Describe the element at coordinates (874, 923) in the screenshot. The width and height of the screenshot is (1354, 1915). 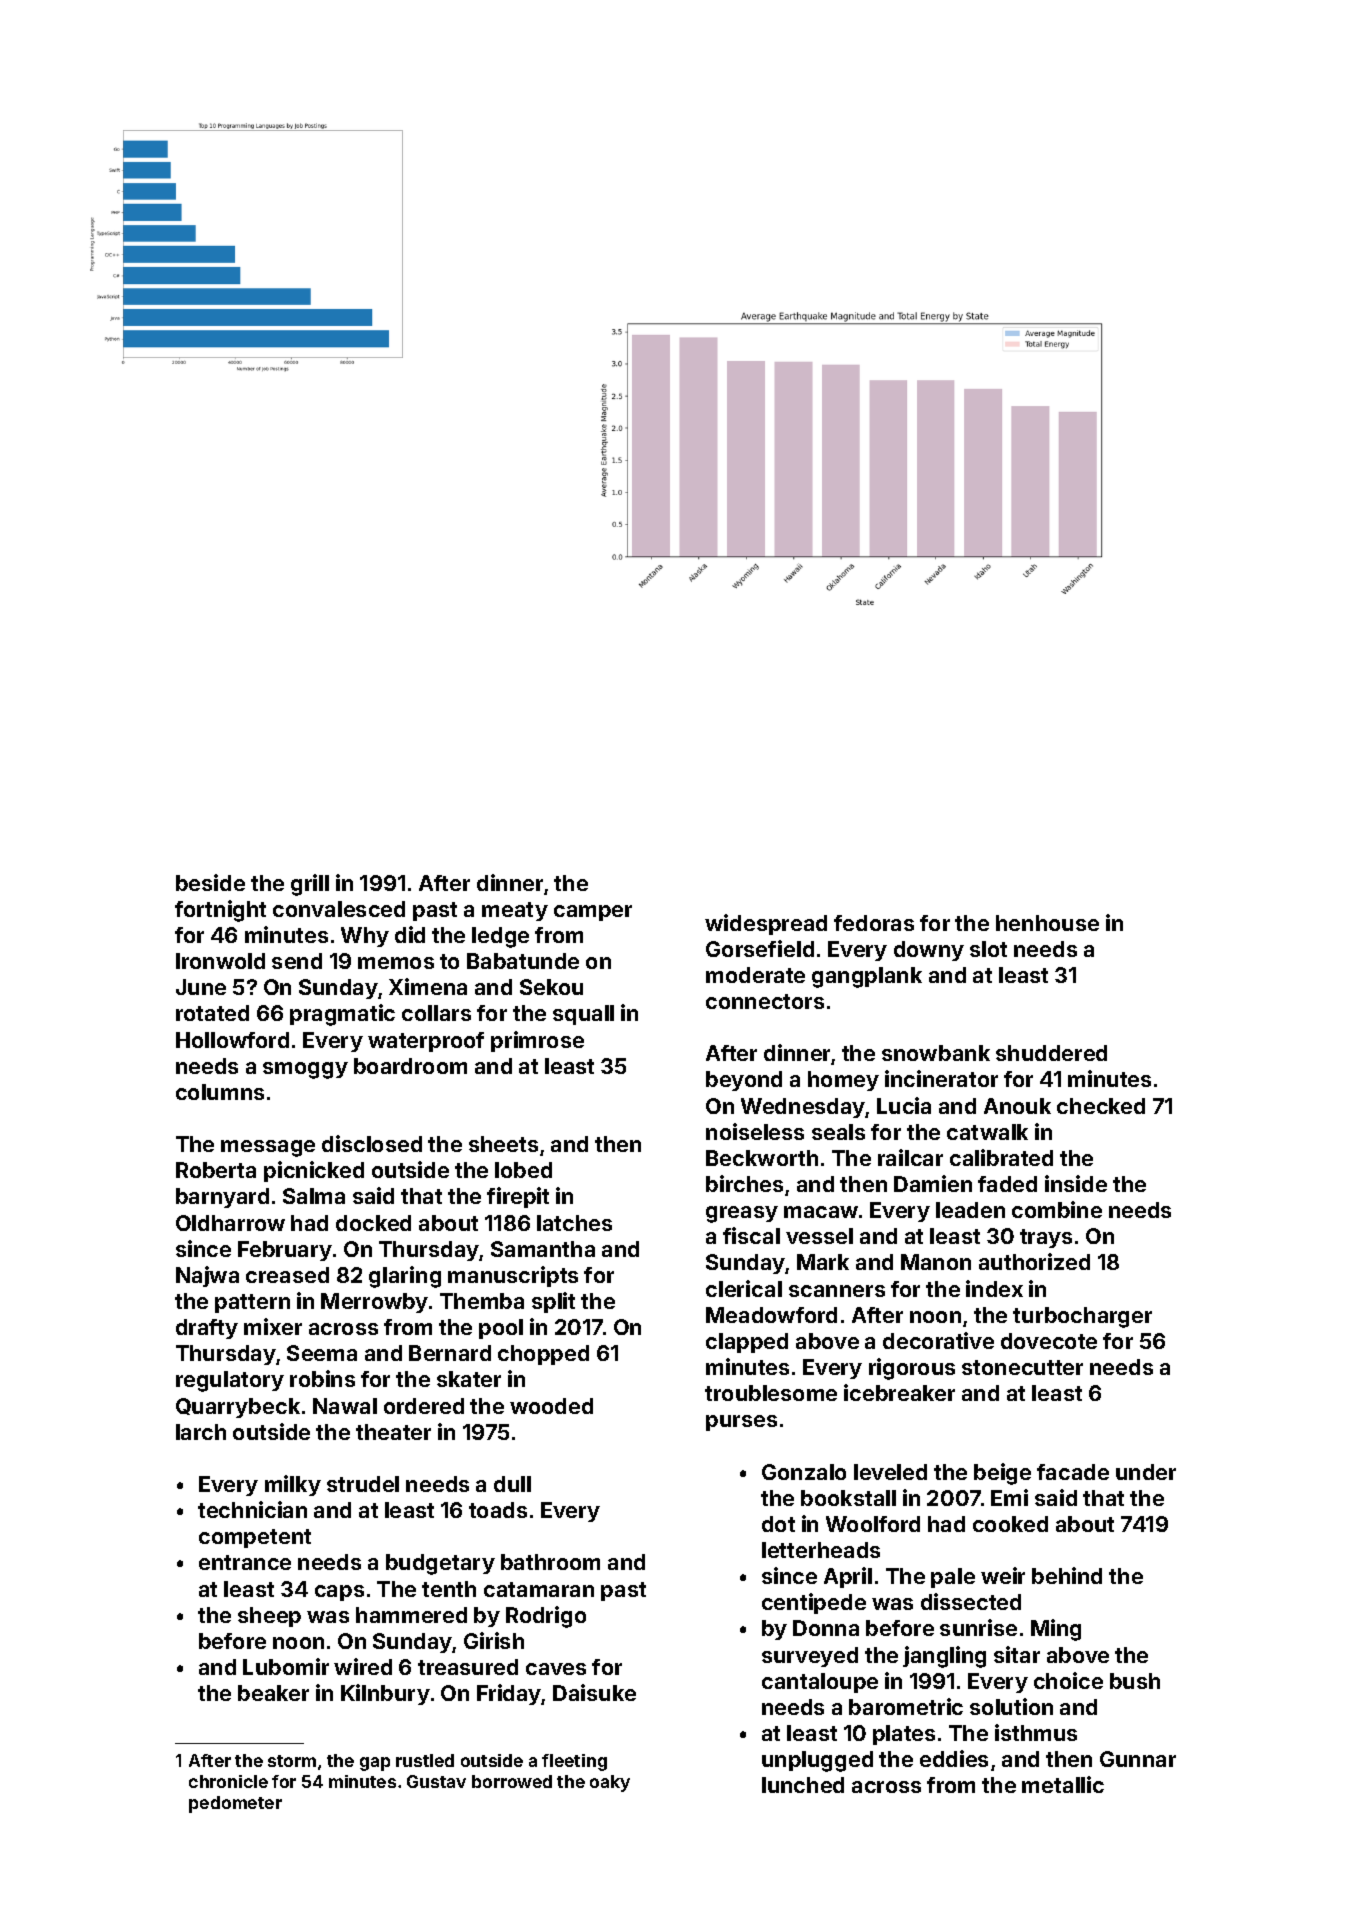
I see `fedoras` at that location.
